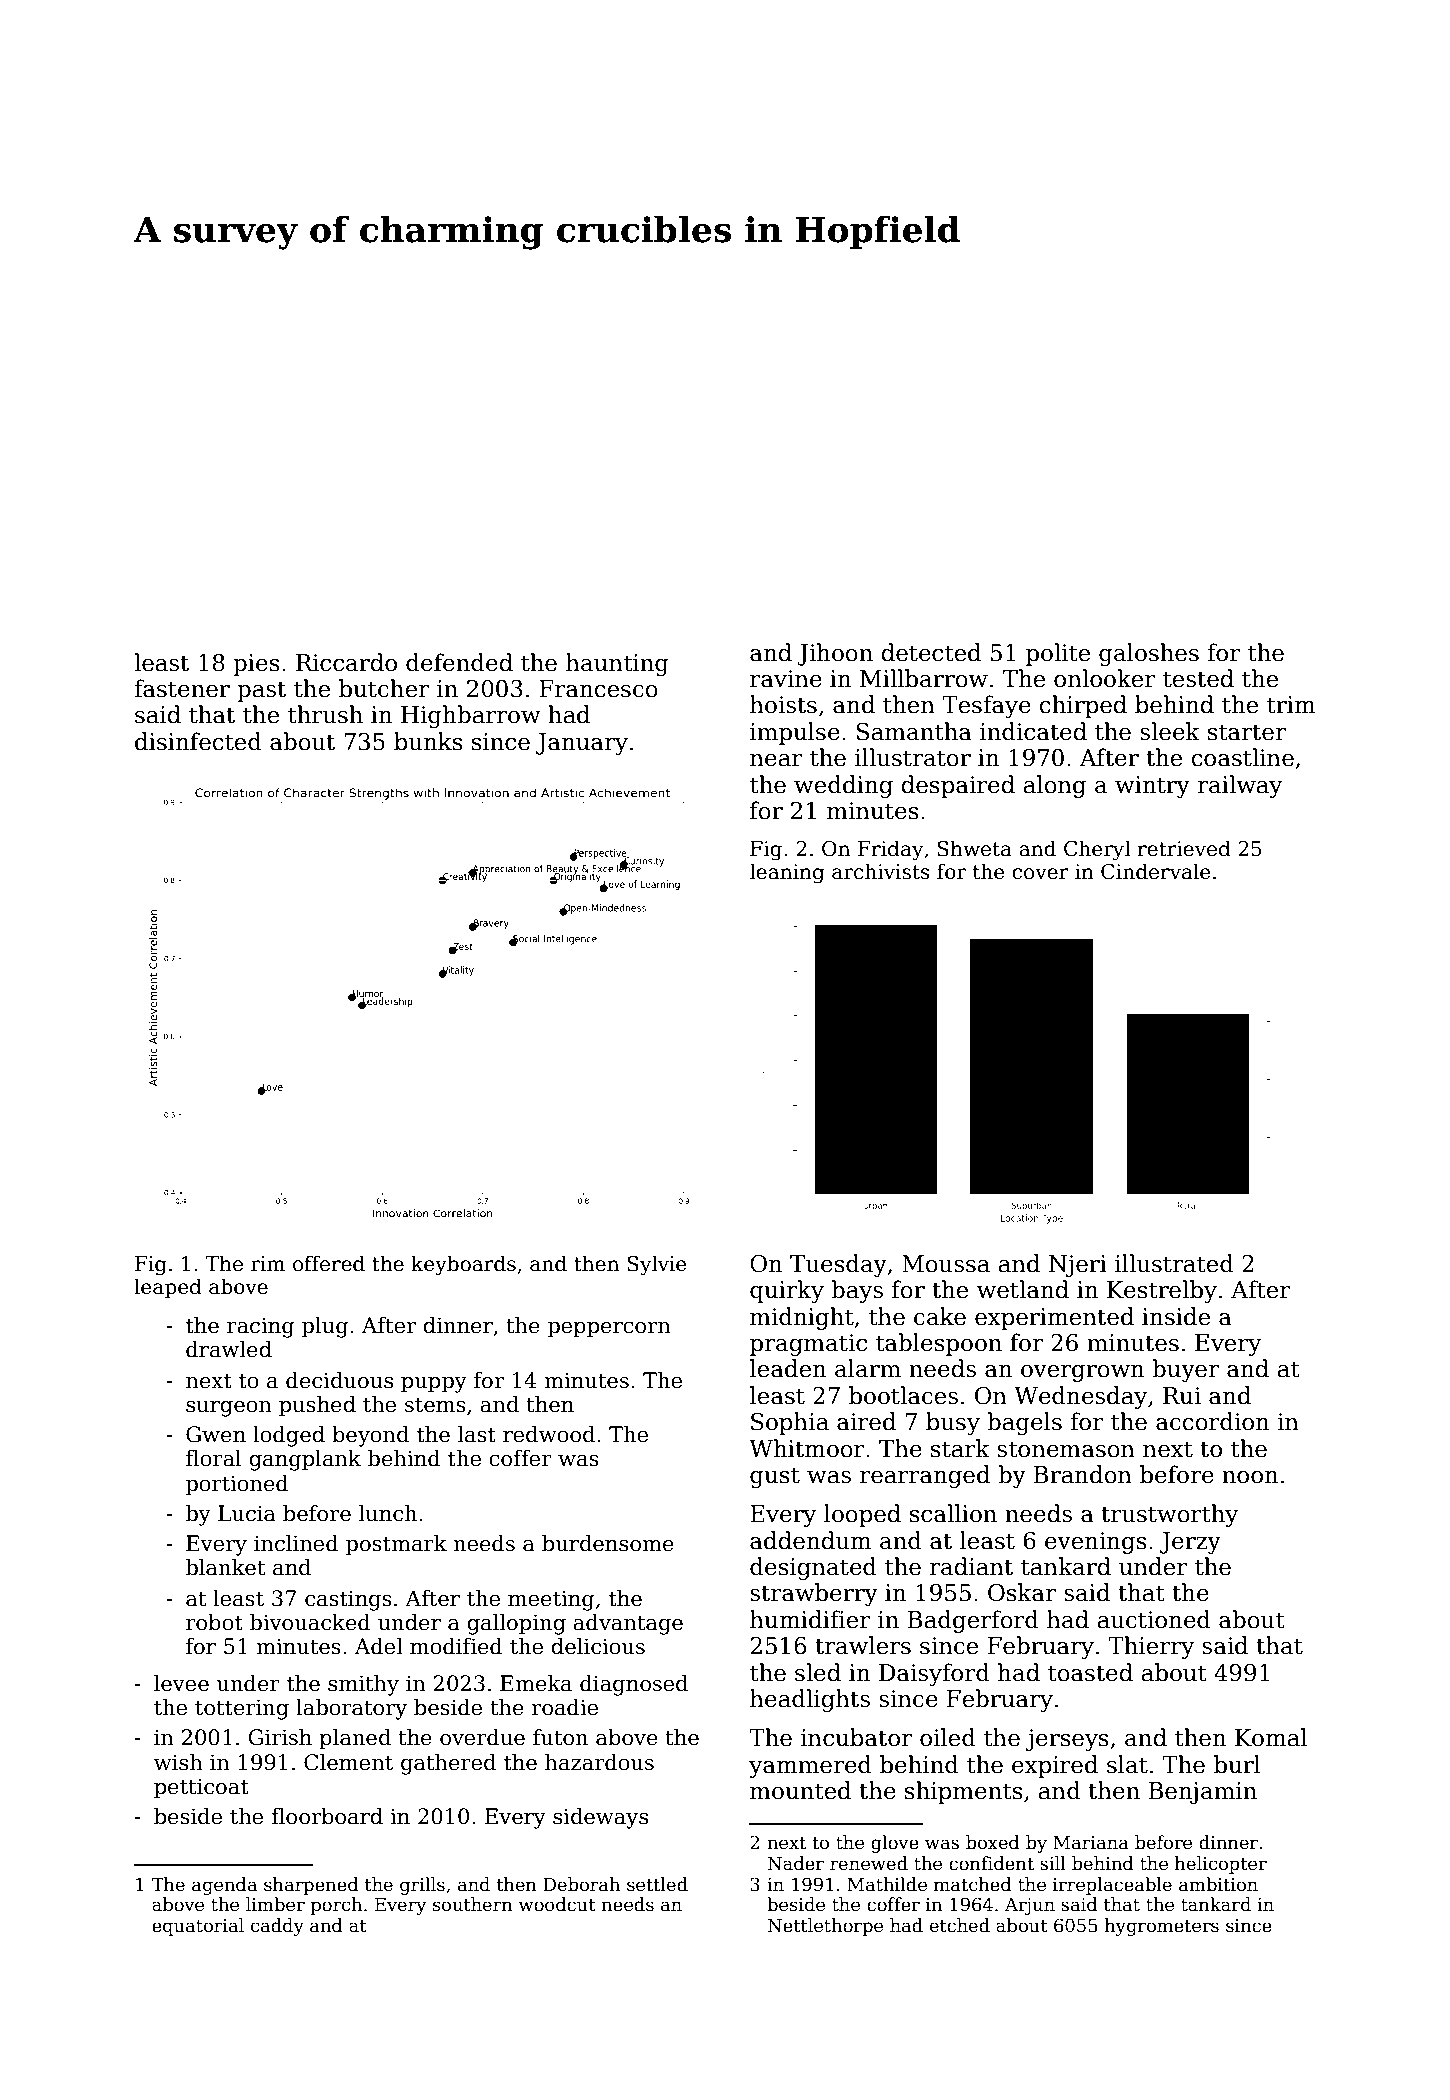 Image resolution: width=1450 pixels, height=2100 pixels. What do you see at coordinates (810, 1540) in the screenshot?
I see `addendum` at bounding box center [810, 1540].
